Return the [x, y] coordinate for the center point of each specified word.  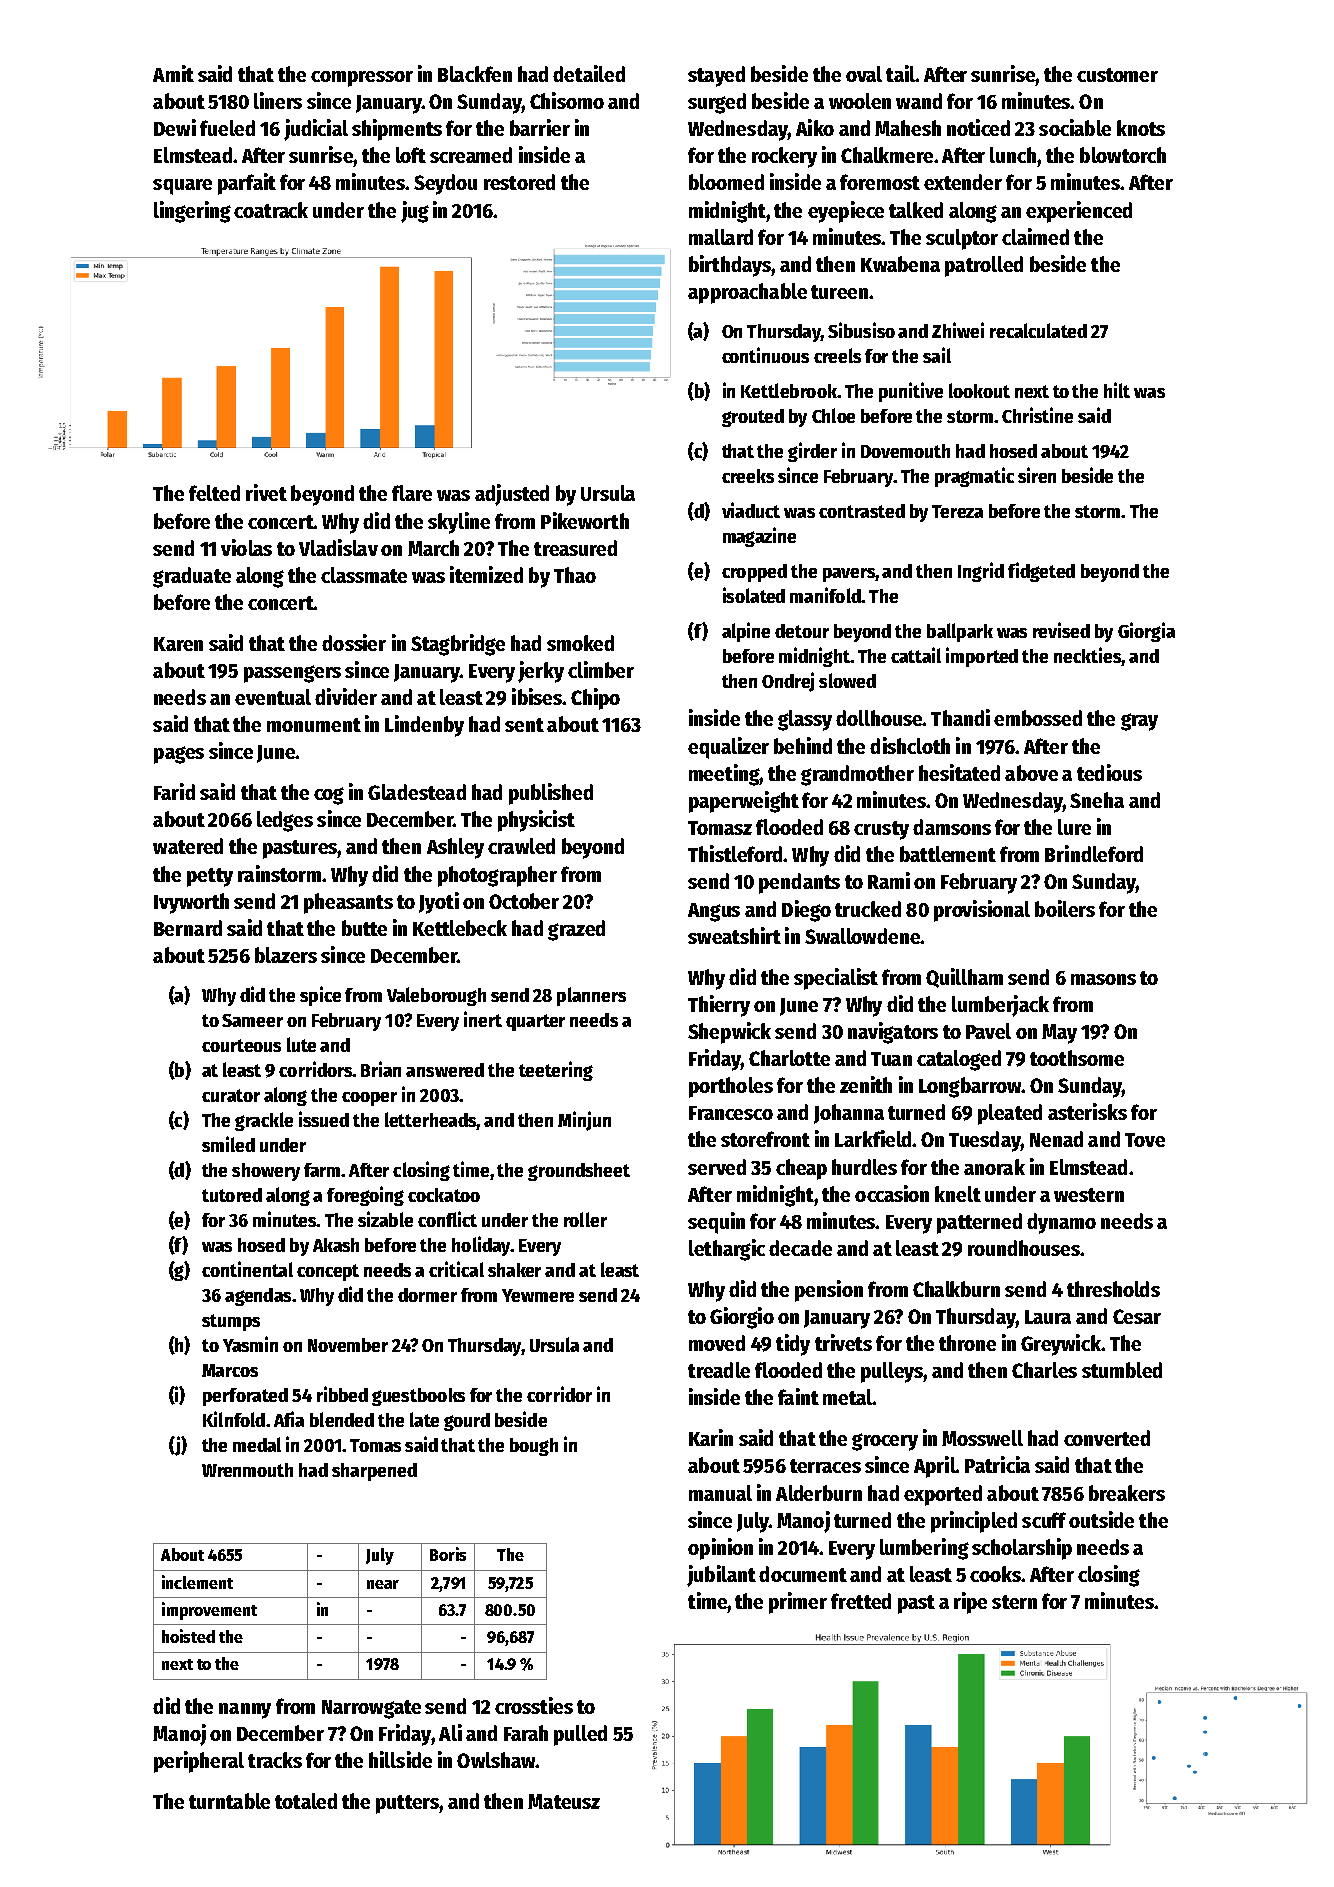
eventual [273, 697]
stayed [716, 76]
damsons [952, 827]
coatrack [271, 210]
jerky [541, 672]
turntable [229, 1801]
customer [1117, 75]
